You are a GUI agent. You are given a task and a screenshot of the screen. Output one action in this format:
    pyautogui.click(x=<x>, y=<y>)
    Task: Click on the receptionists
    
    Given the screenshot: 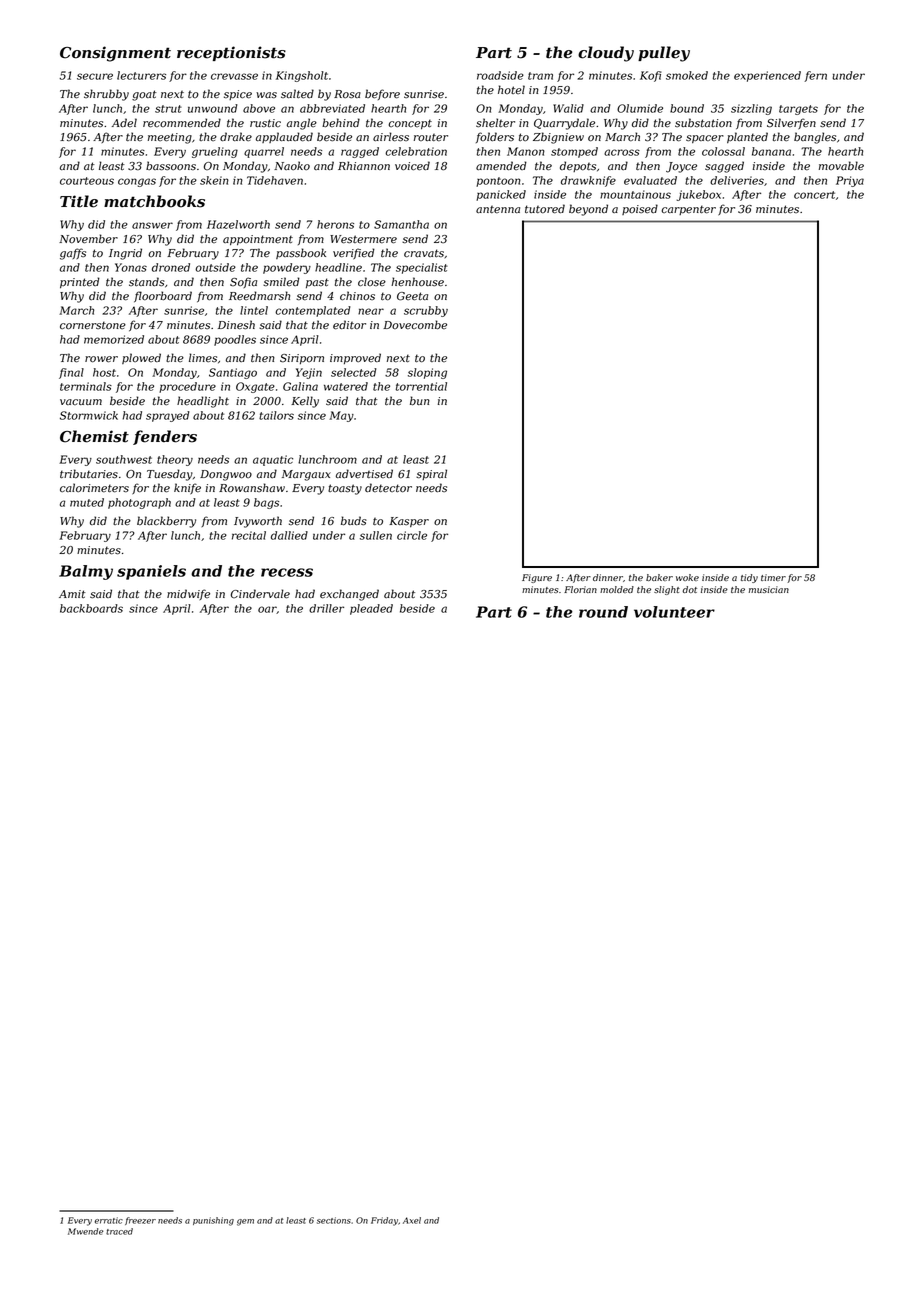 What is the action you would take?
    pyautogui.click(x=231, y=53)
